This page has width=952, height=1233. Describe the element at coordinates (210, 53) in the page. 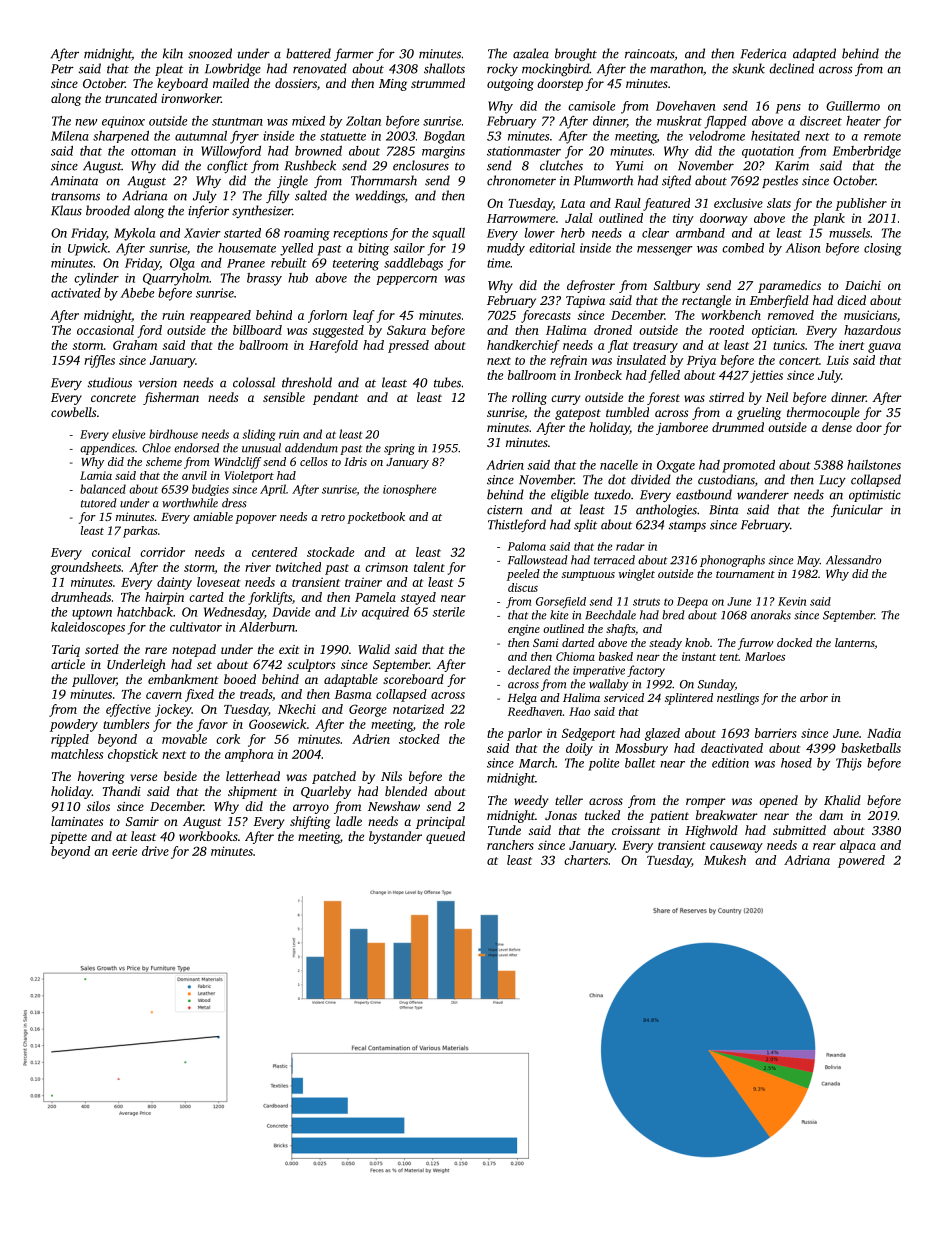

I see `snoozed` at that location.
